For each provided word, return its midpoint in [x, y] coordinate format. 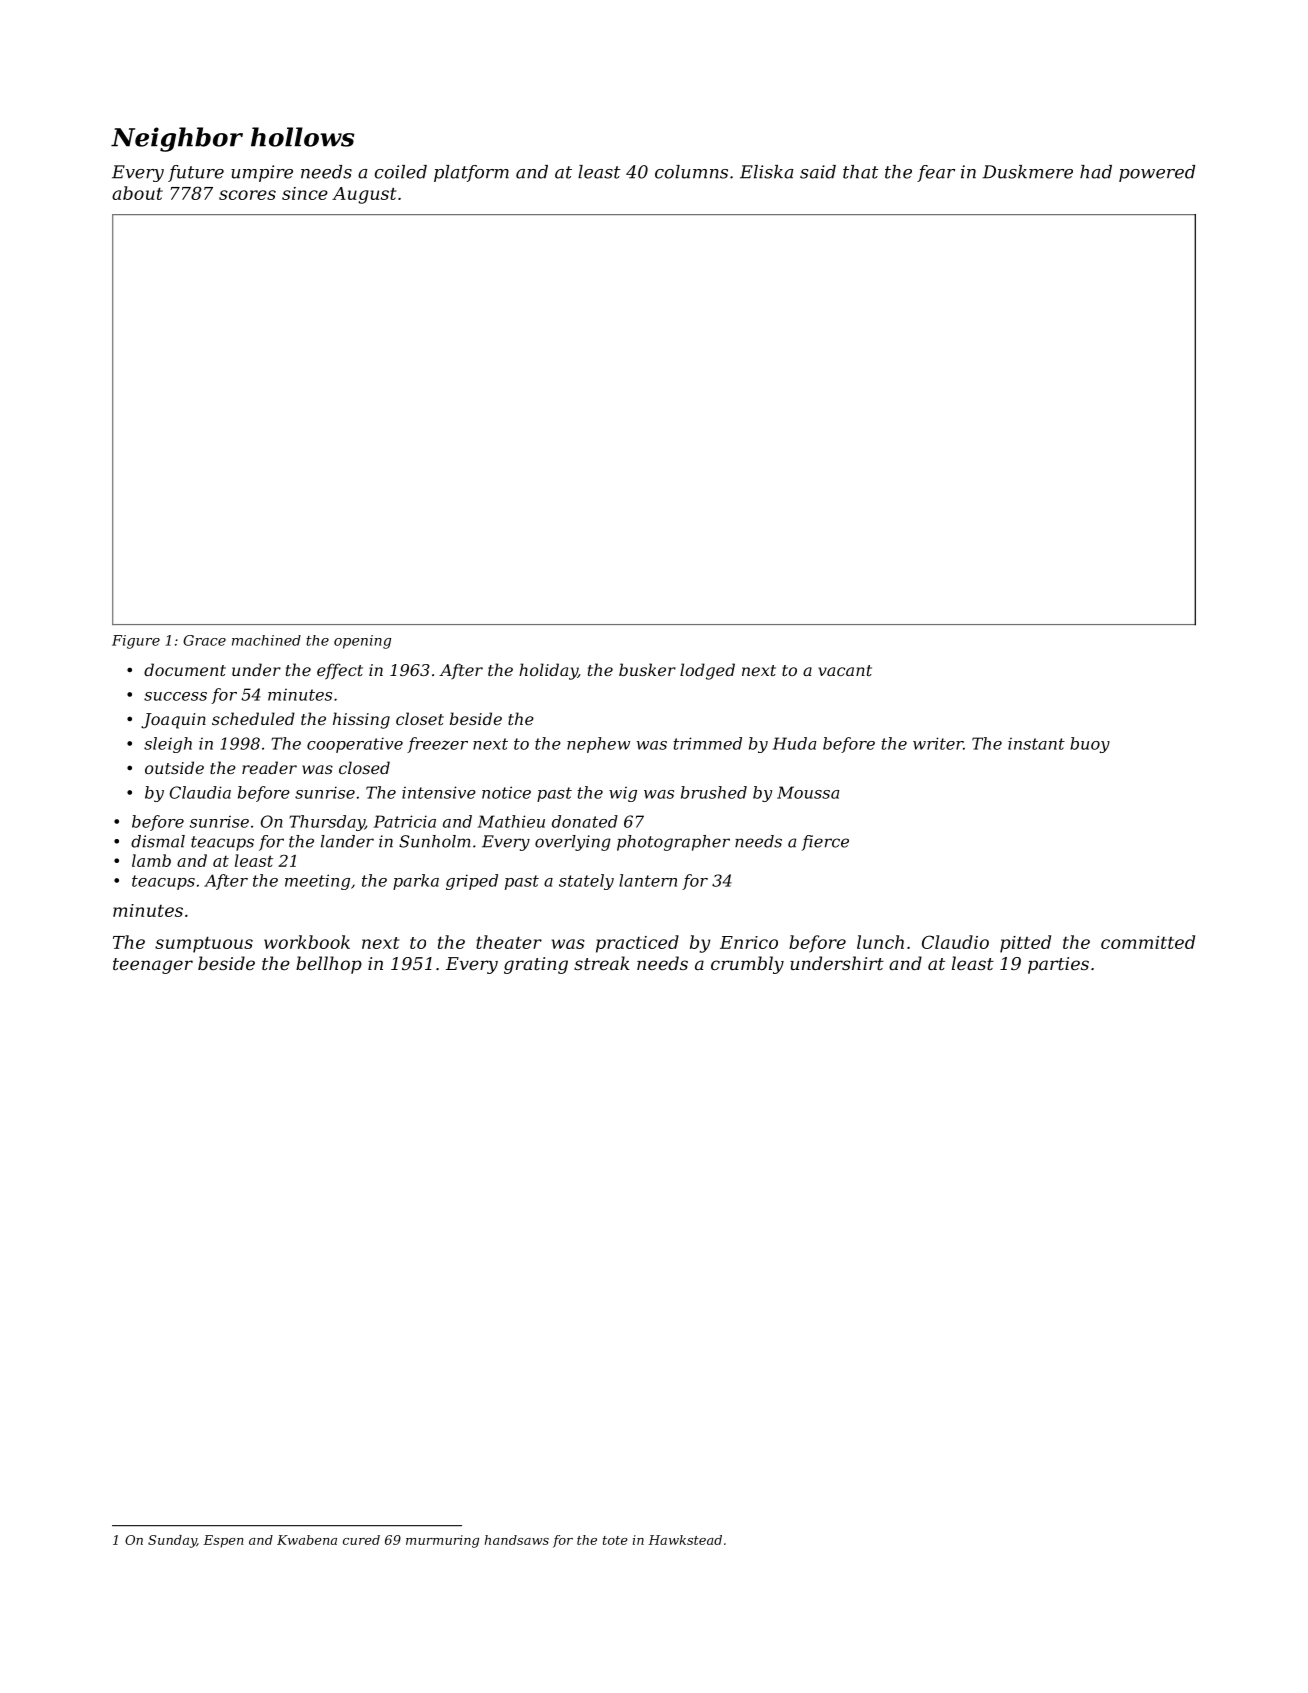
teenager [153, 966]
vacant [845, 670]
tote [615, 1540]
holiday [548, 671]
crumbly [747, 965]
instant [1036, 743]
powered [1157, 173]
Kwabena [307, 1540]
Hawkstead [685, 1540]
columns [691, 172]
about [137, 193]
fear [936, 173]
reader [269, 767]
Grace [204, 640]
